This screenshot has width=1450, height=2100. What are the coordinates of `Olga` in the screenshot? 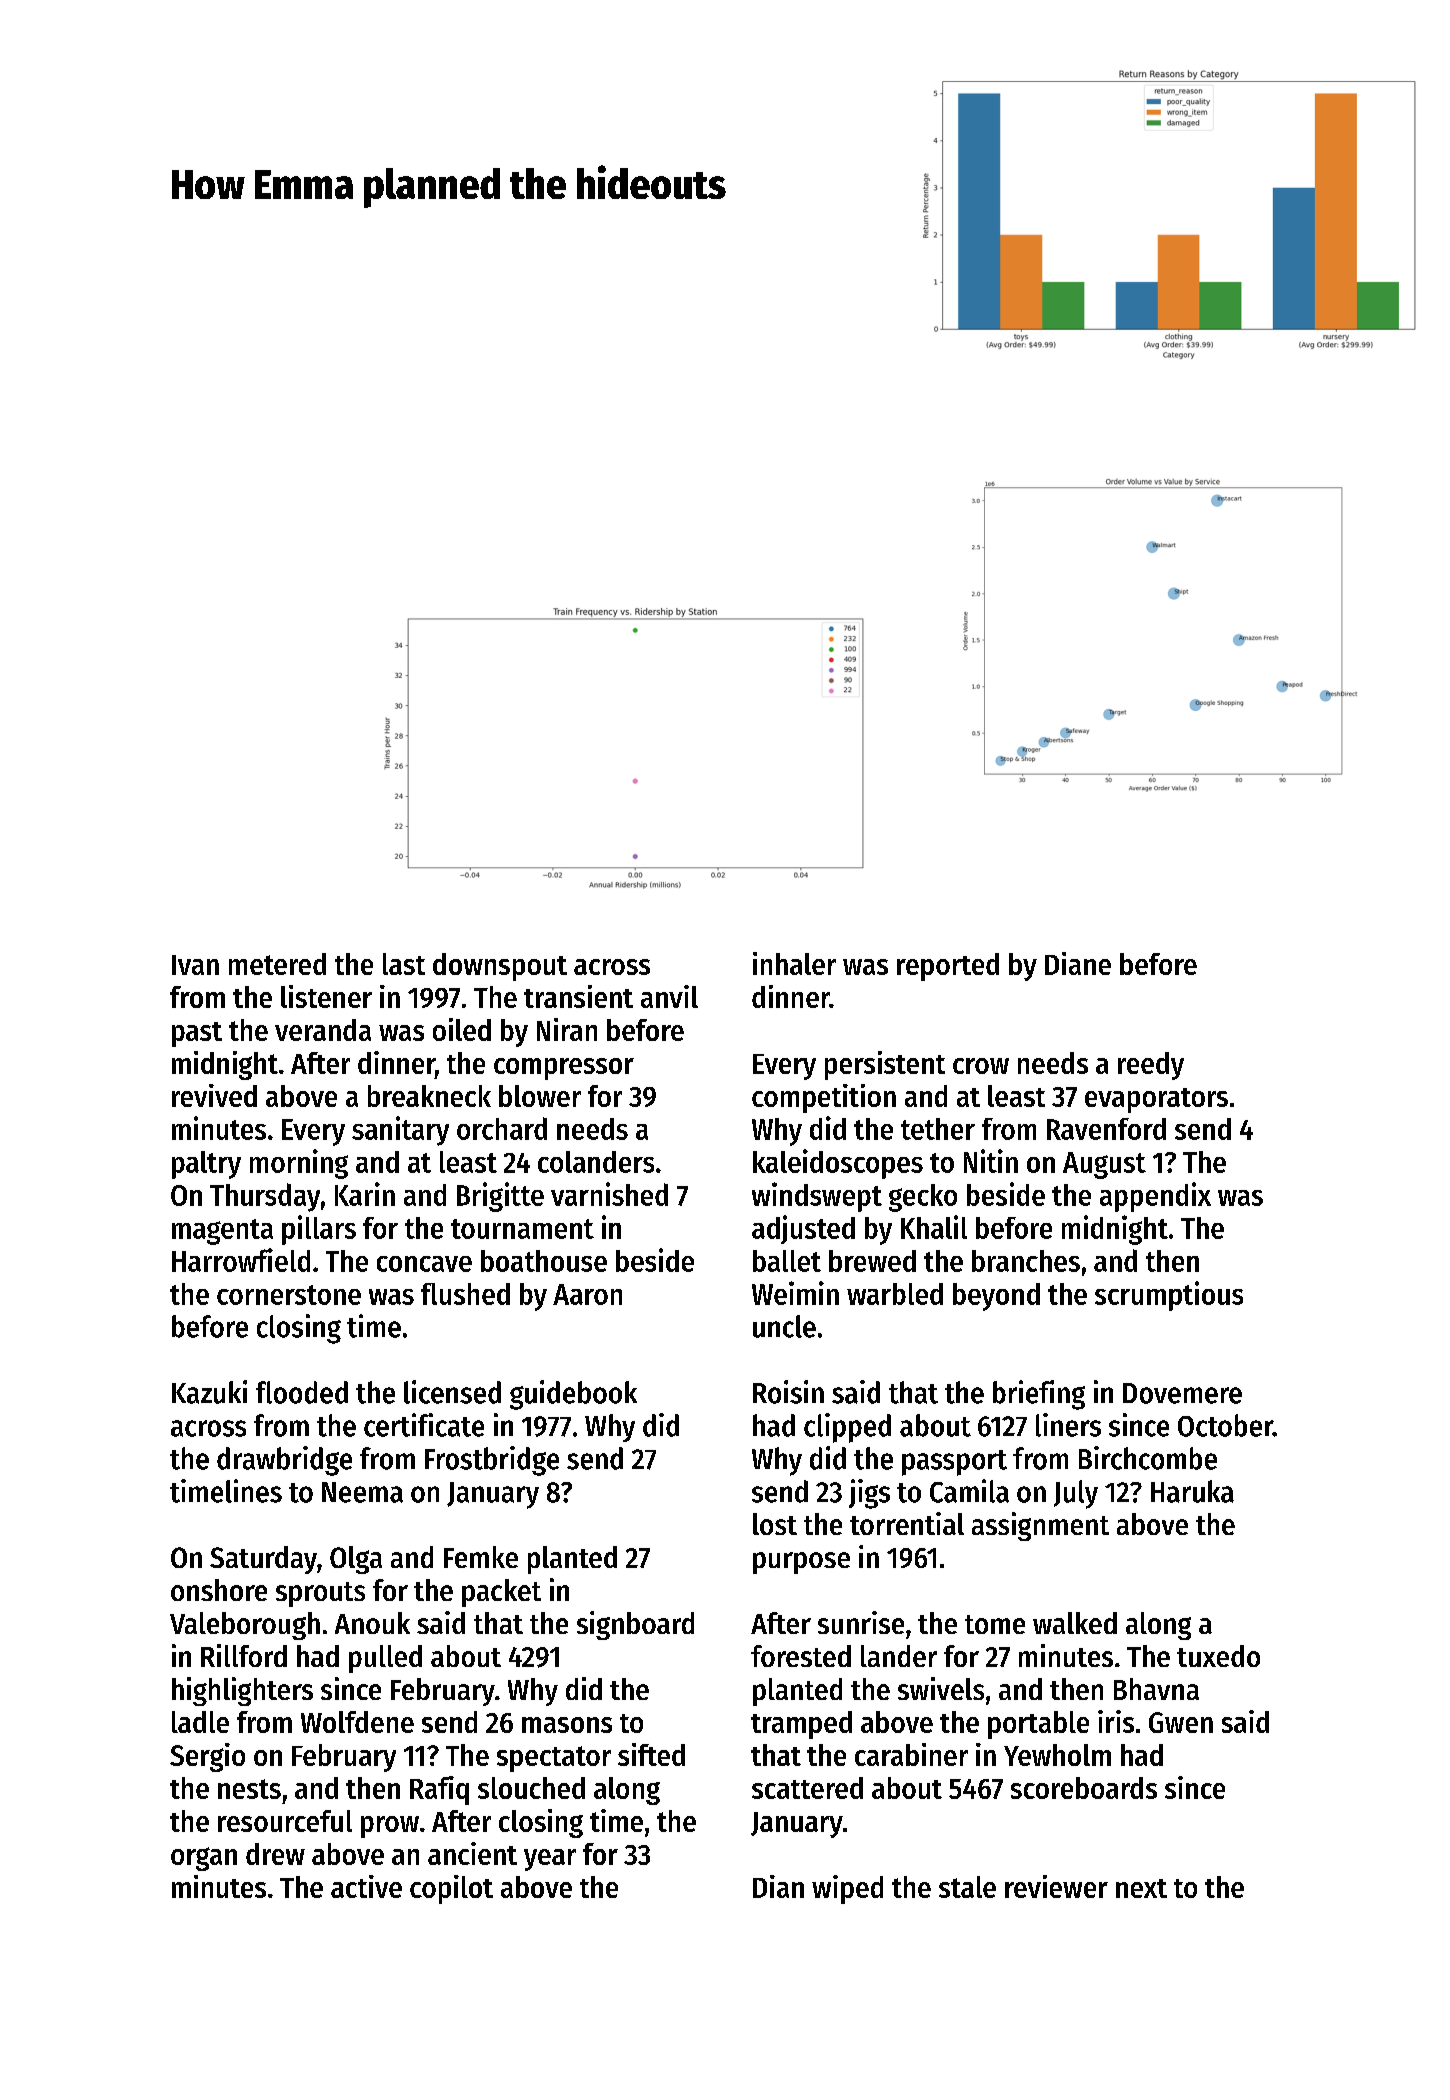 It's located at (356, 1560).
